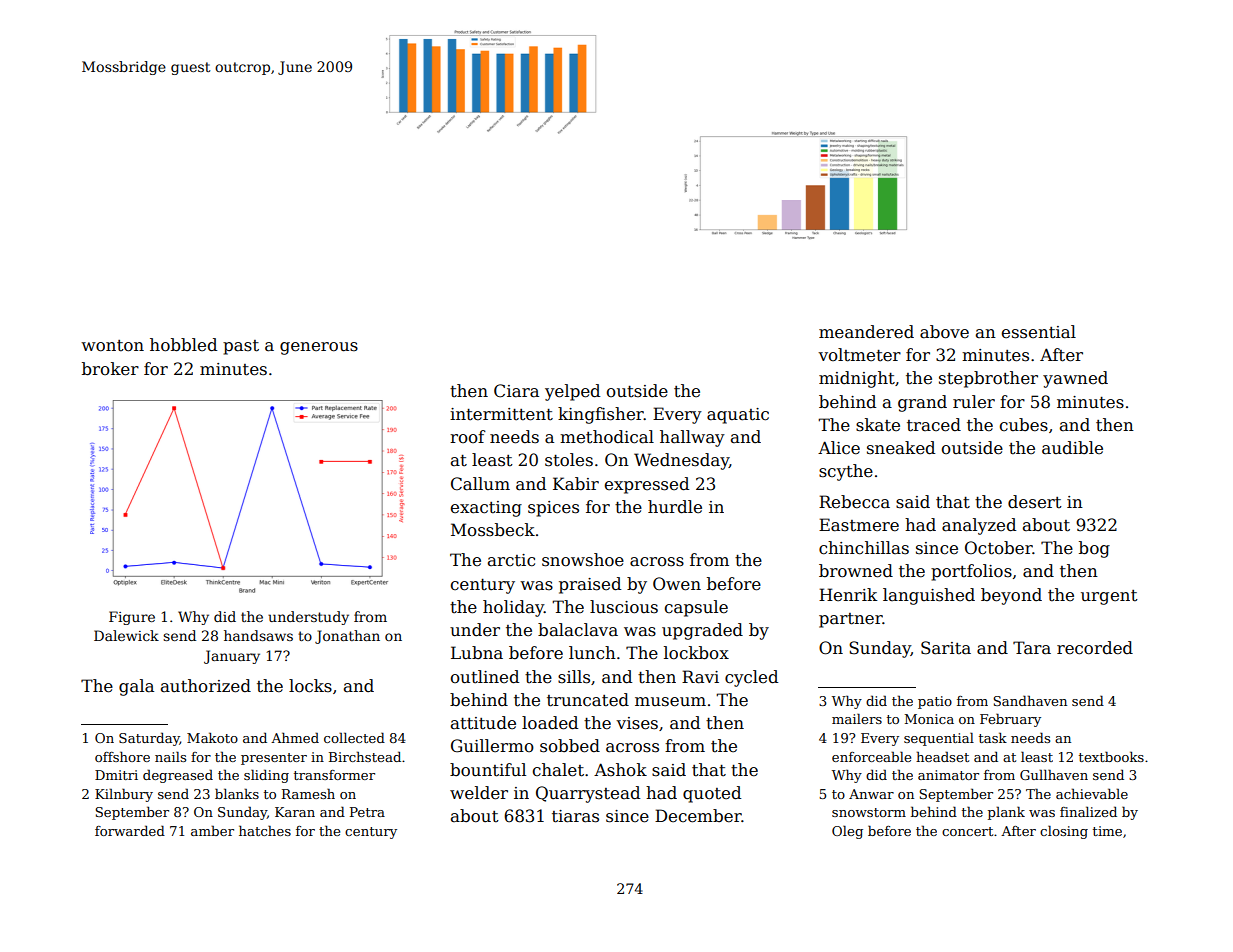 This screenshot has height=952, width=1233. What do you see at coordinates (110, 369) in the screenshot?
I see `broker` at bounding box center [110, 369].
